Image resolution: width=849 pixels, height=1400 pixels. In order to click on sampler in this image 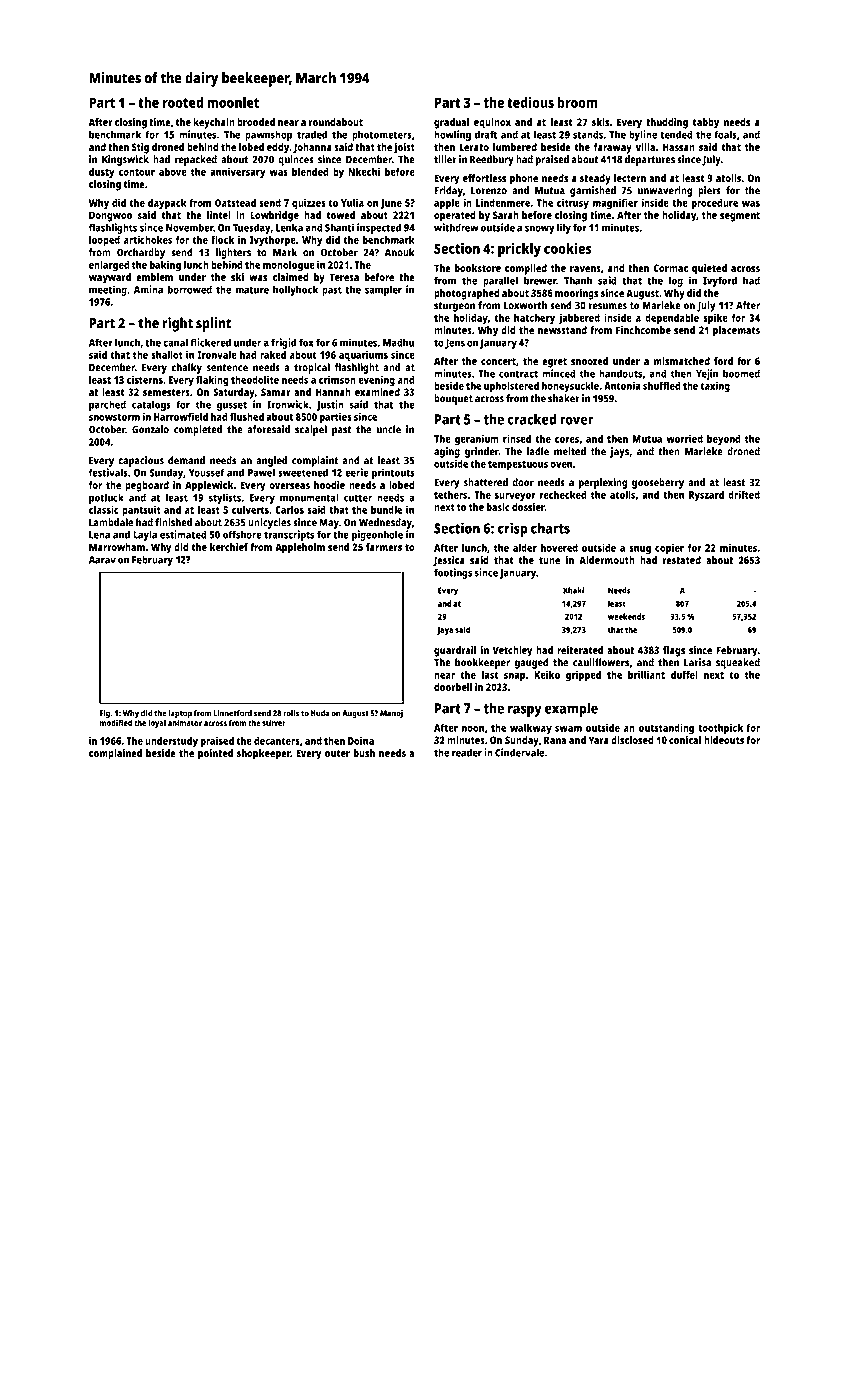, I will do `click(383, 290)`.
